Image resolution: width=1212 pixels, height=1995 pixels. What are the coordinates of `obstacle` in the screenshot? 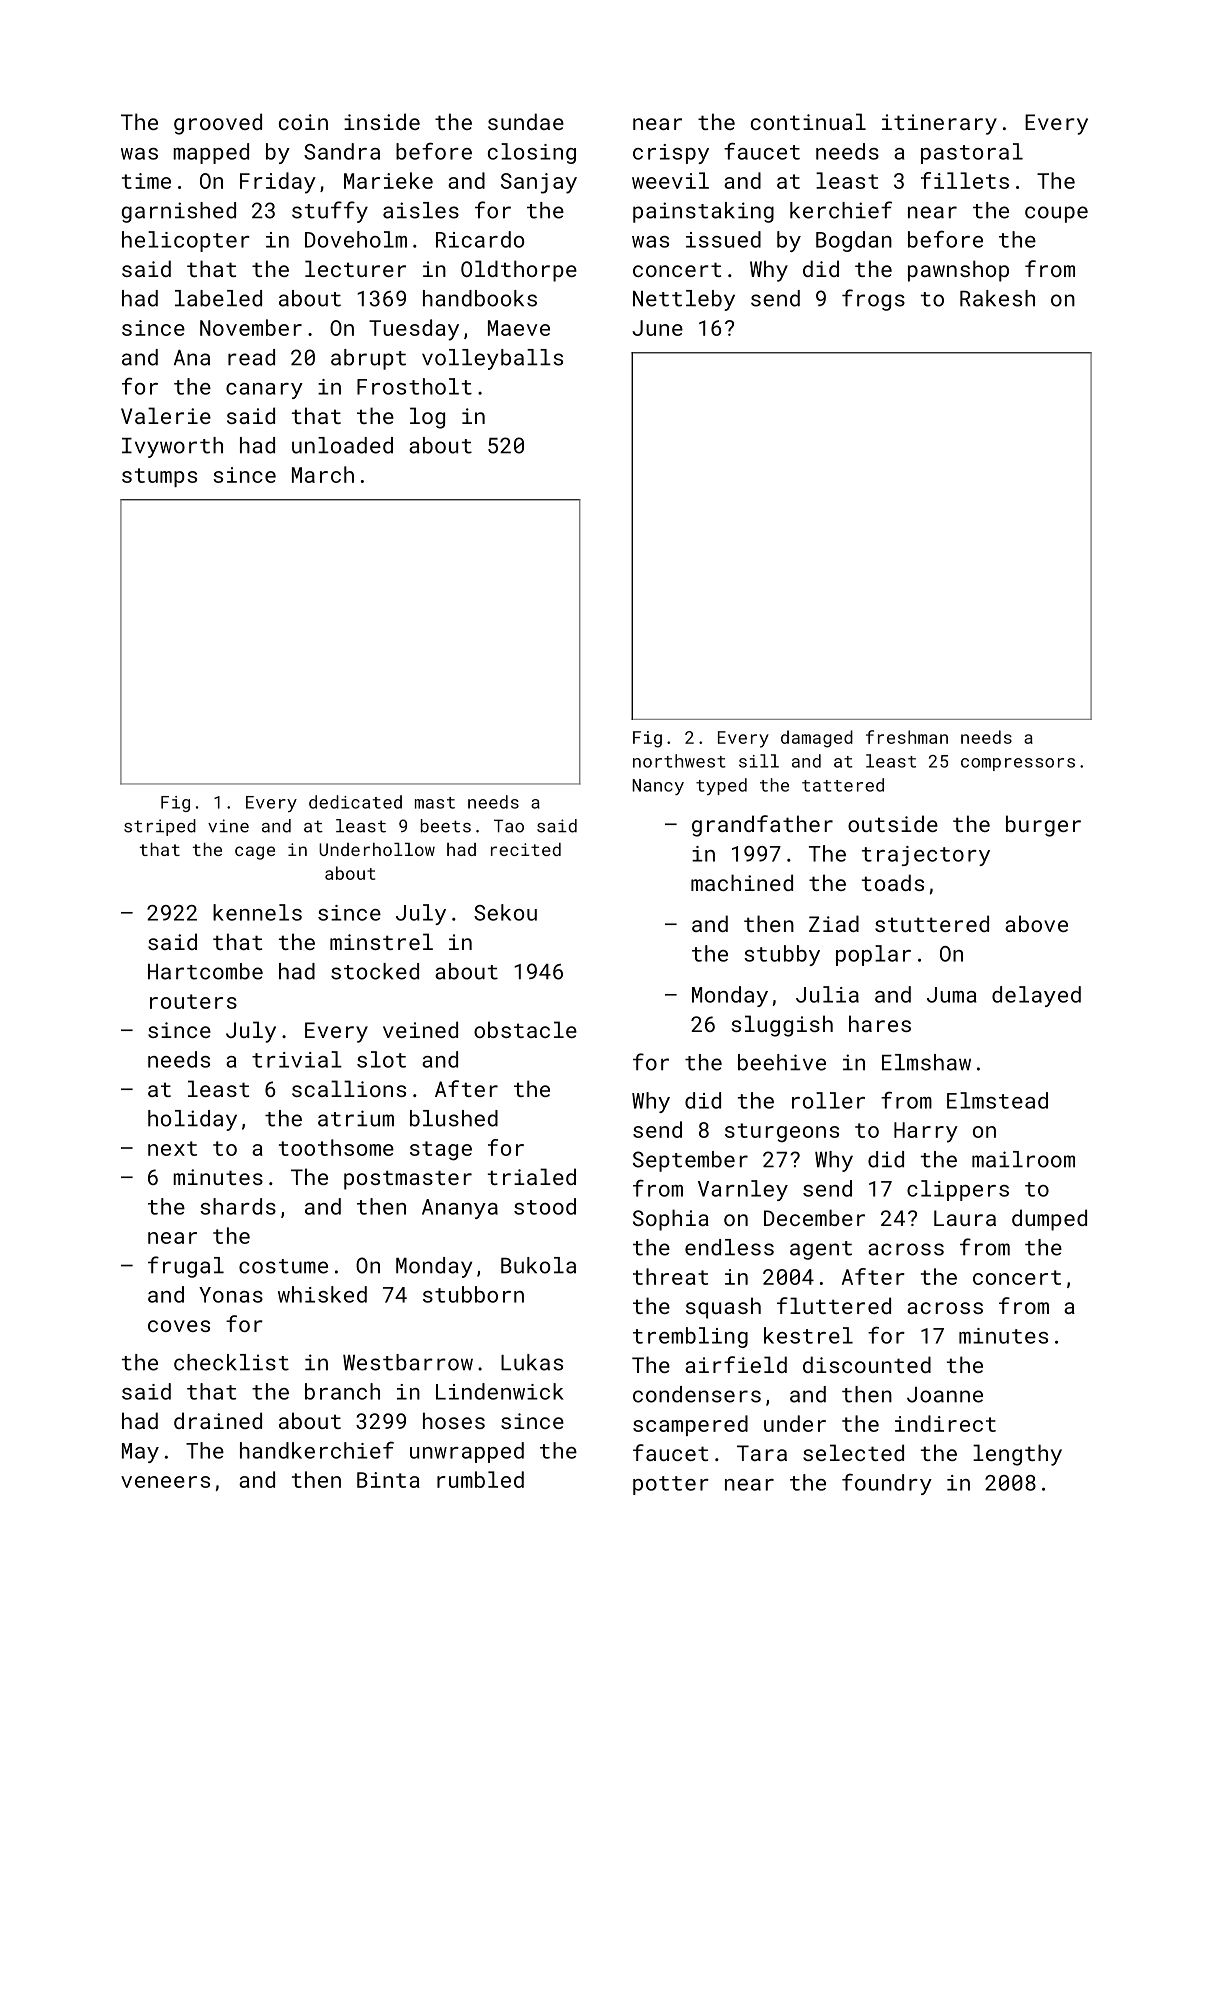 It's located at (525, 1029).
